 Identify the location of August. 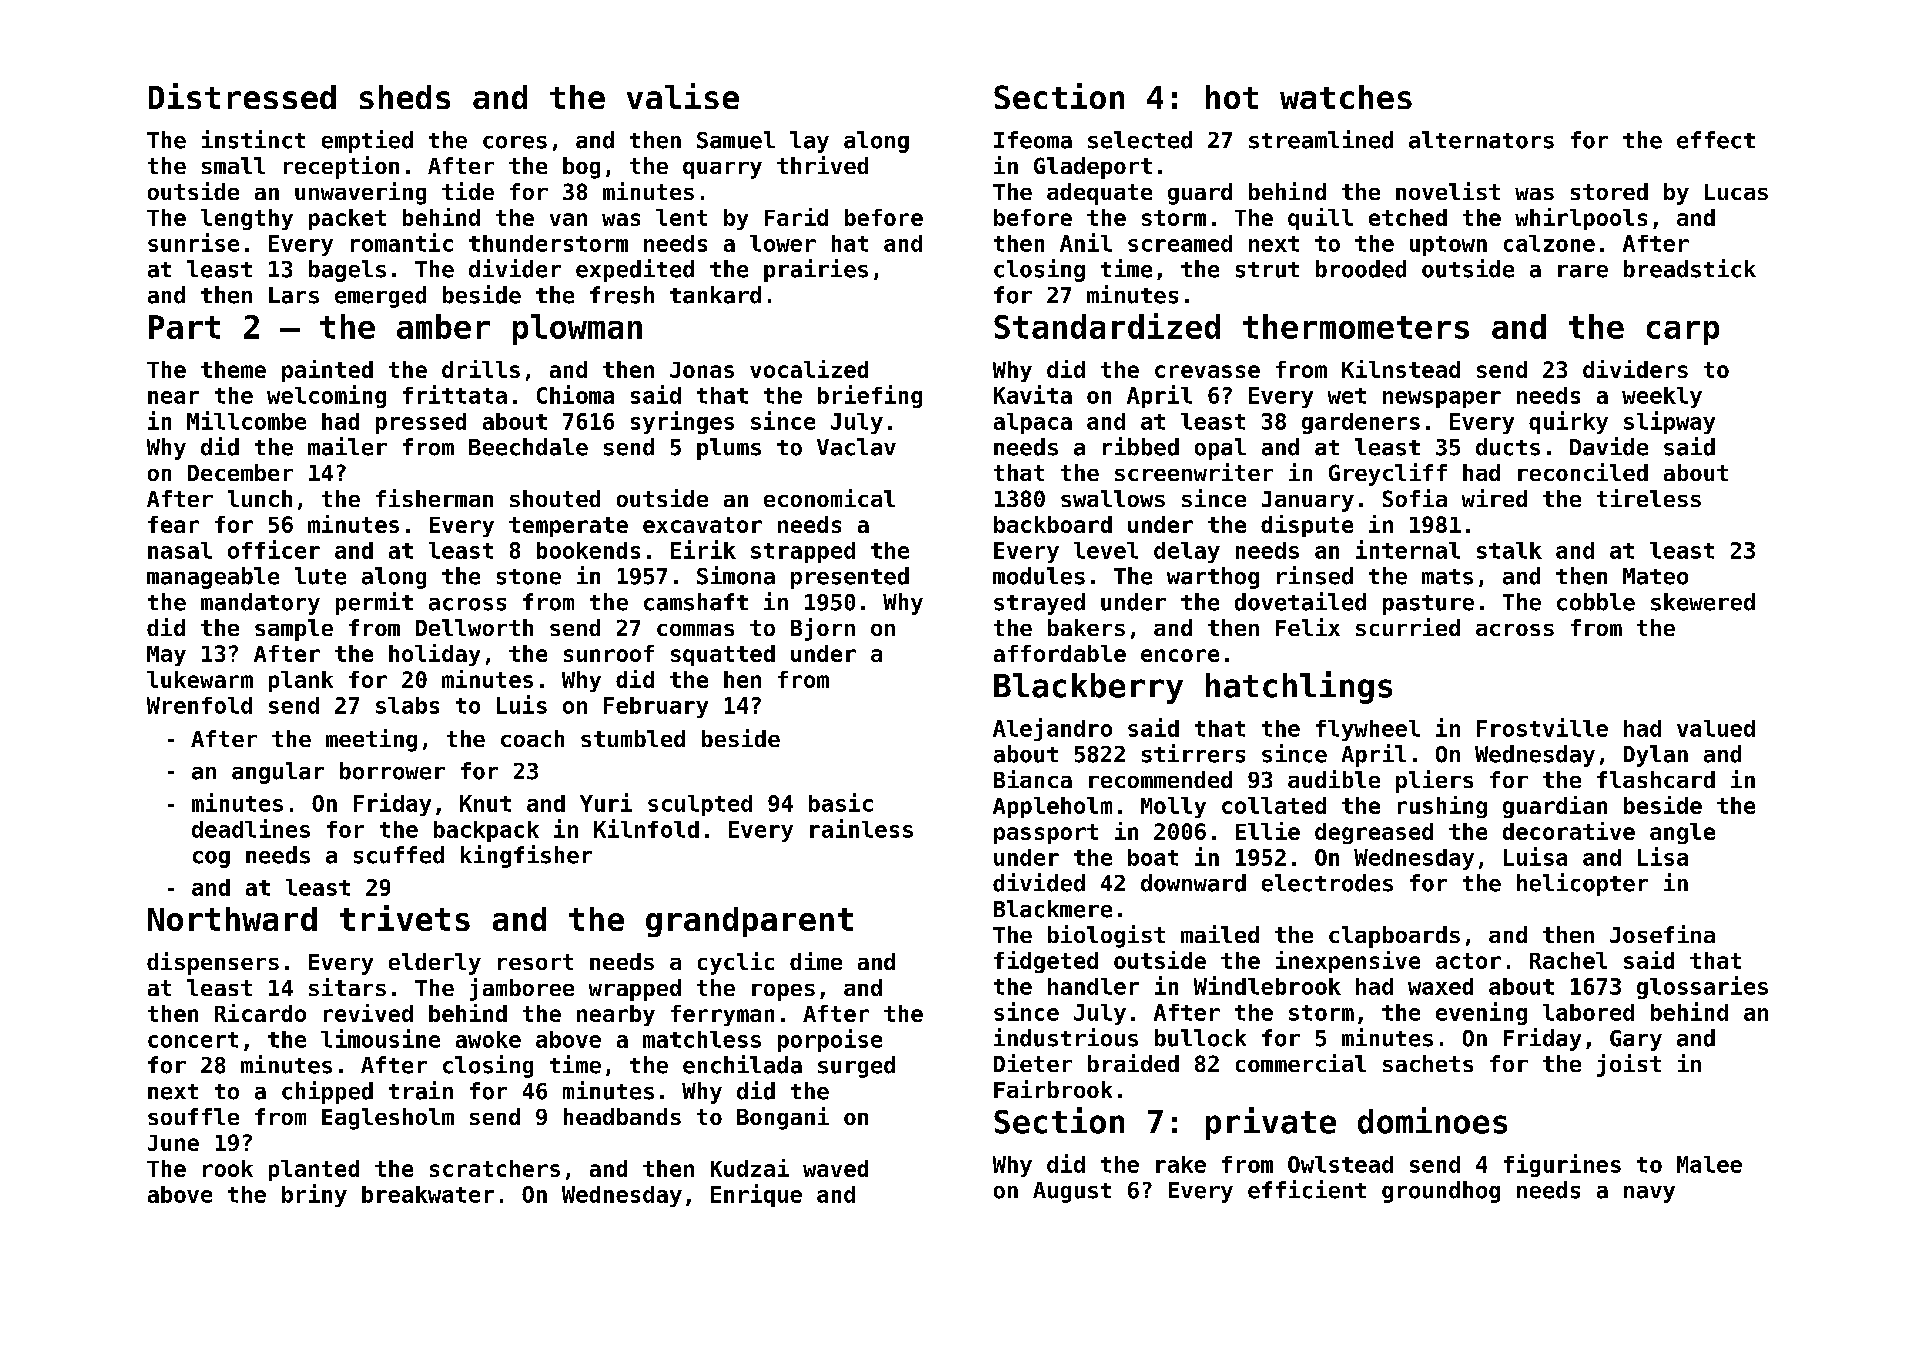
(1072, 1192).
